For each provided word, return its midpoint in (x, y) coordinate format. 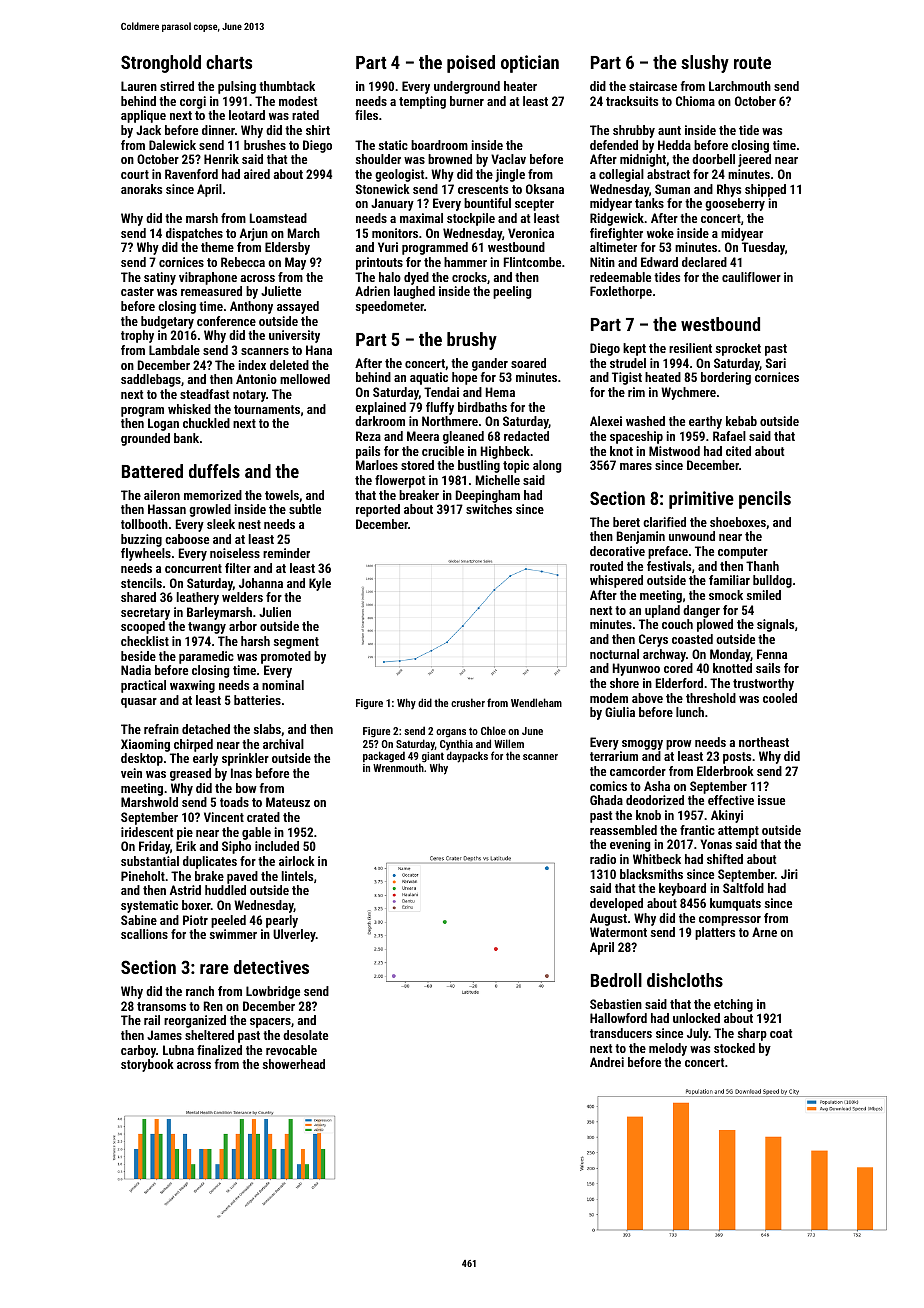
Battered (152, 471)
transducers (621, 1033)
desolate (305, 1035)
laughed (414, 292)
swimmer (233, 934)
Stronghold (161, 64)
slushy (705, 64)
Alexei (606, 421)
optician (530, 64)
